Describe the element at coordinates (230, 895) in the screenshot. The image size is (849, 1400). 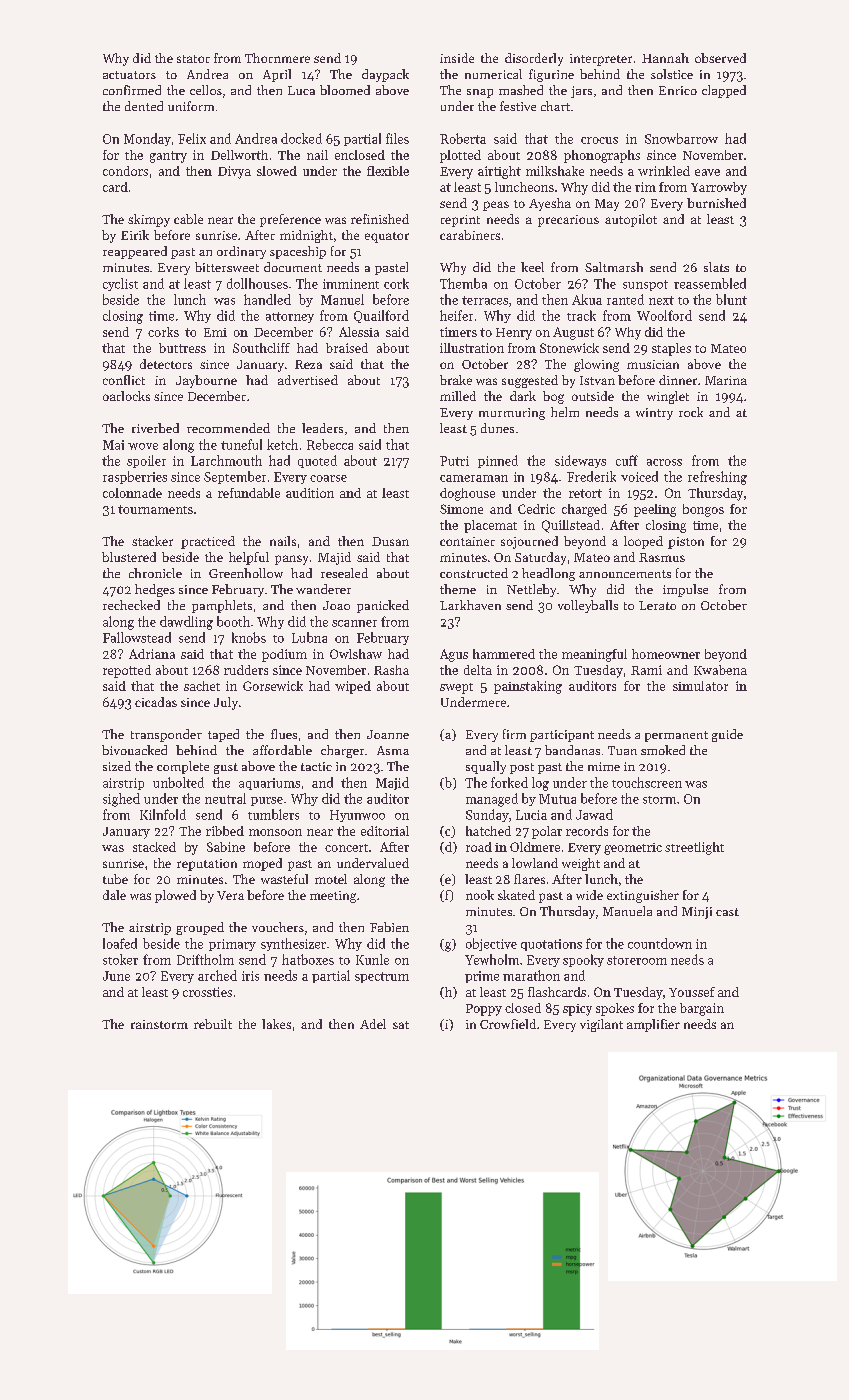
I see `Vera` at that location.
